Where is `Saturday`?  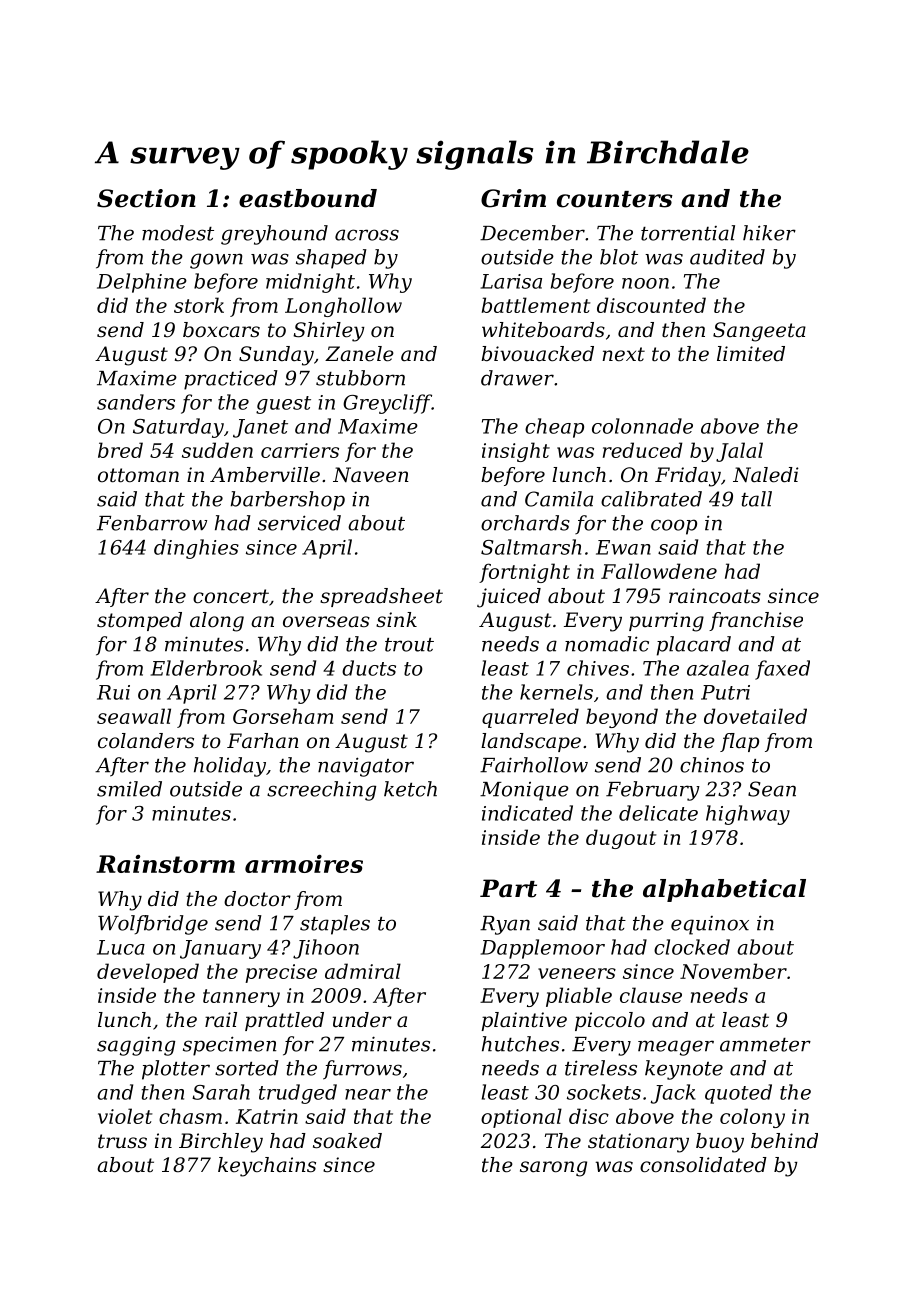
Saturday is located at coordinates (178, 428).
